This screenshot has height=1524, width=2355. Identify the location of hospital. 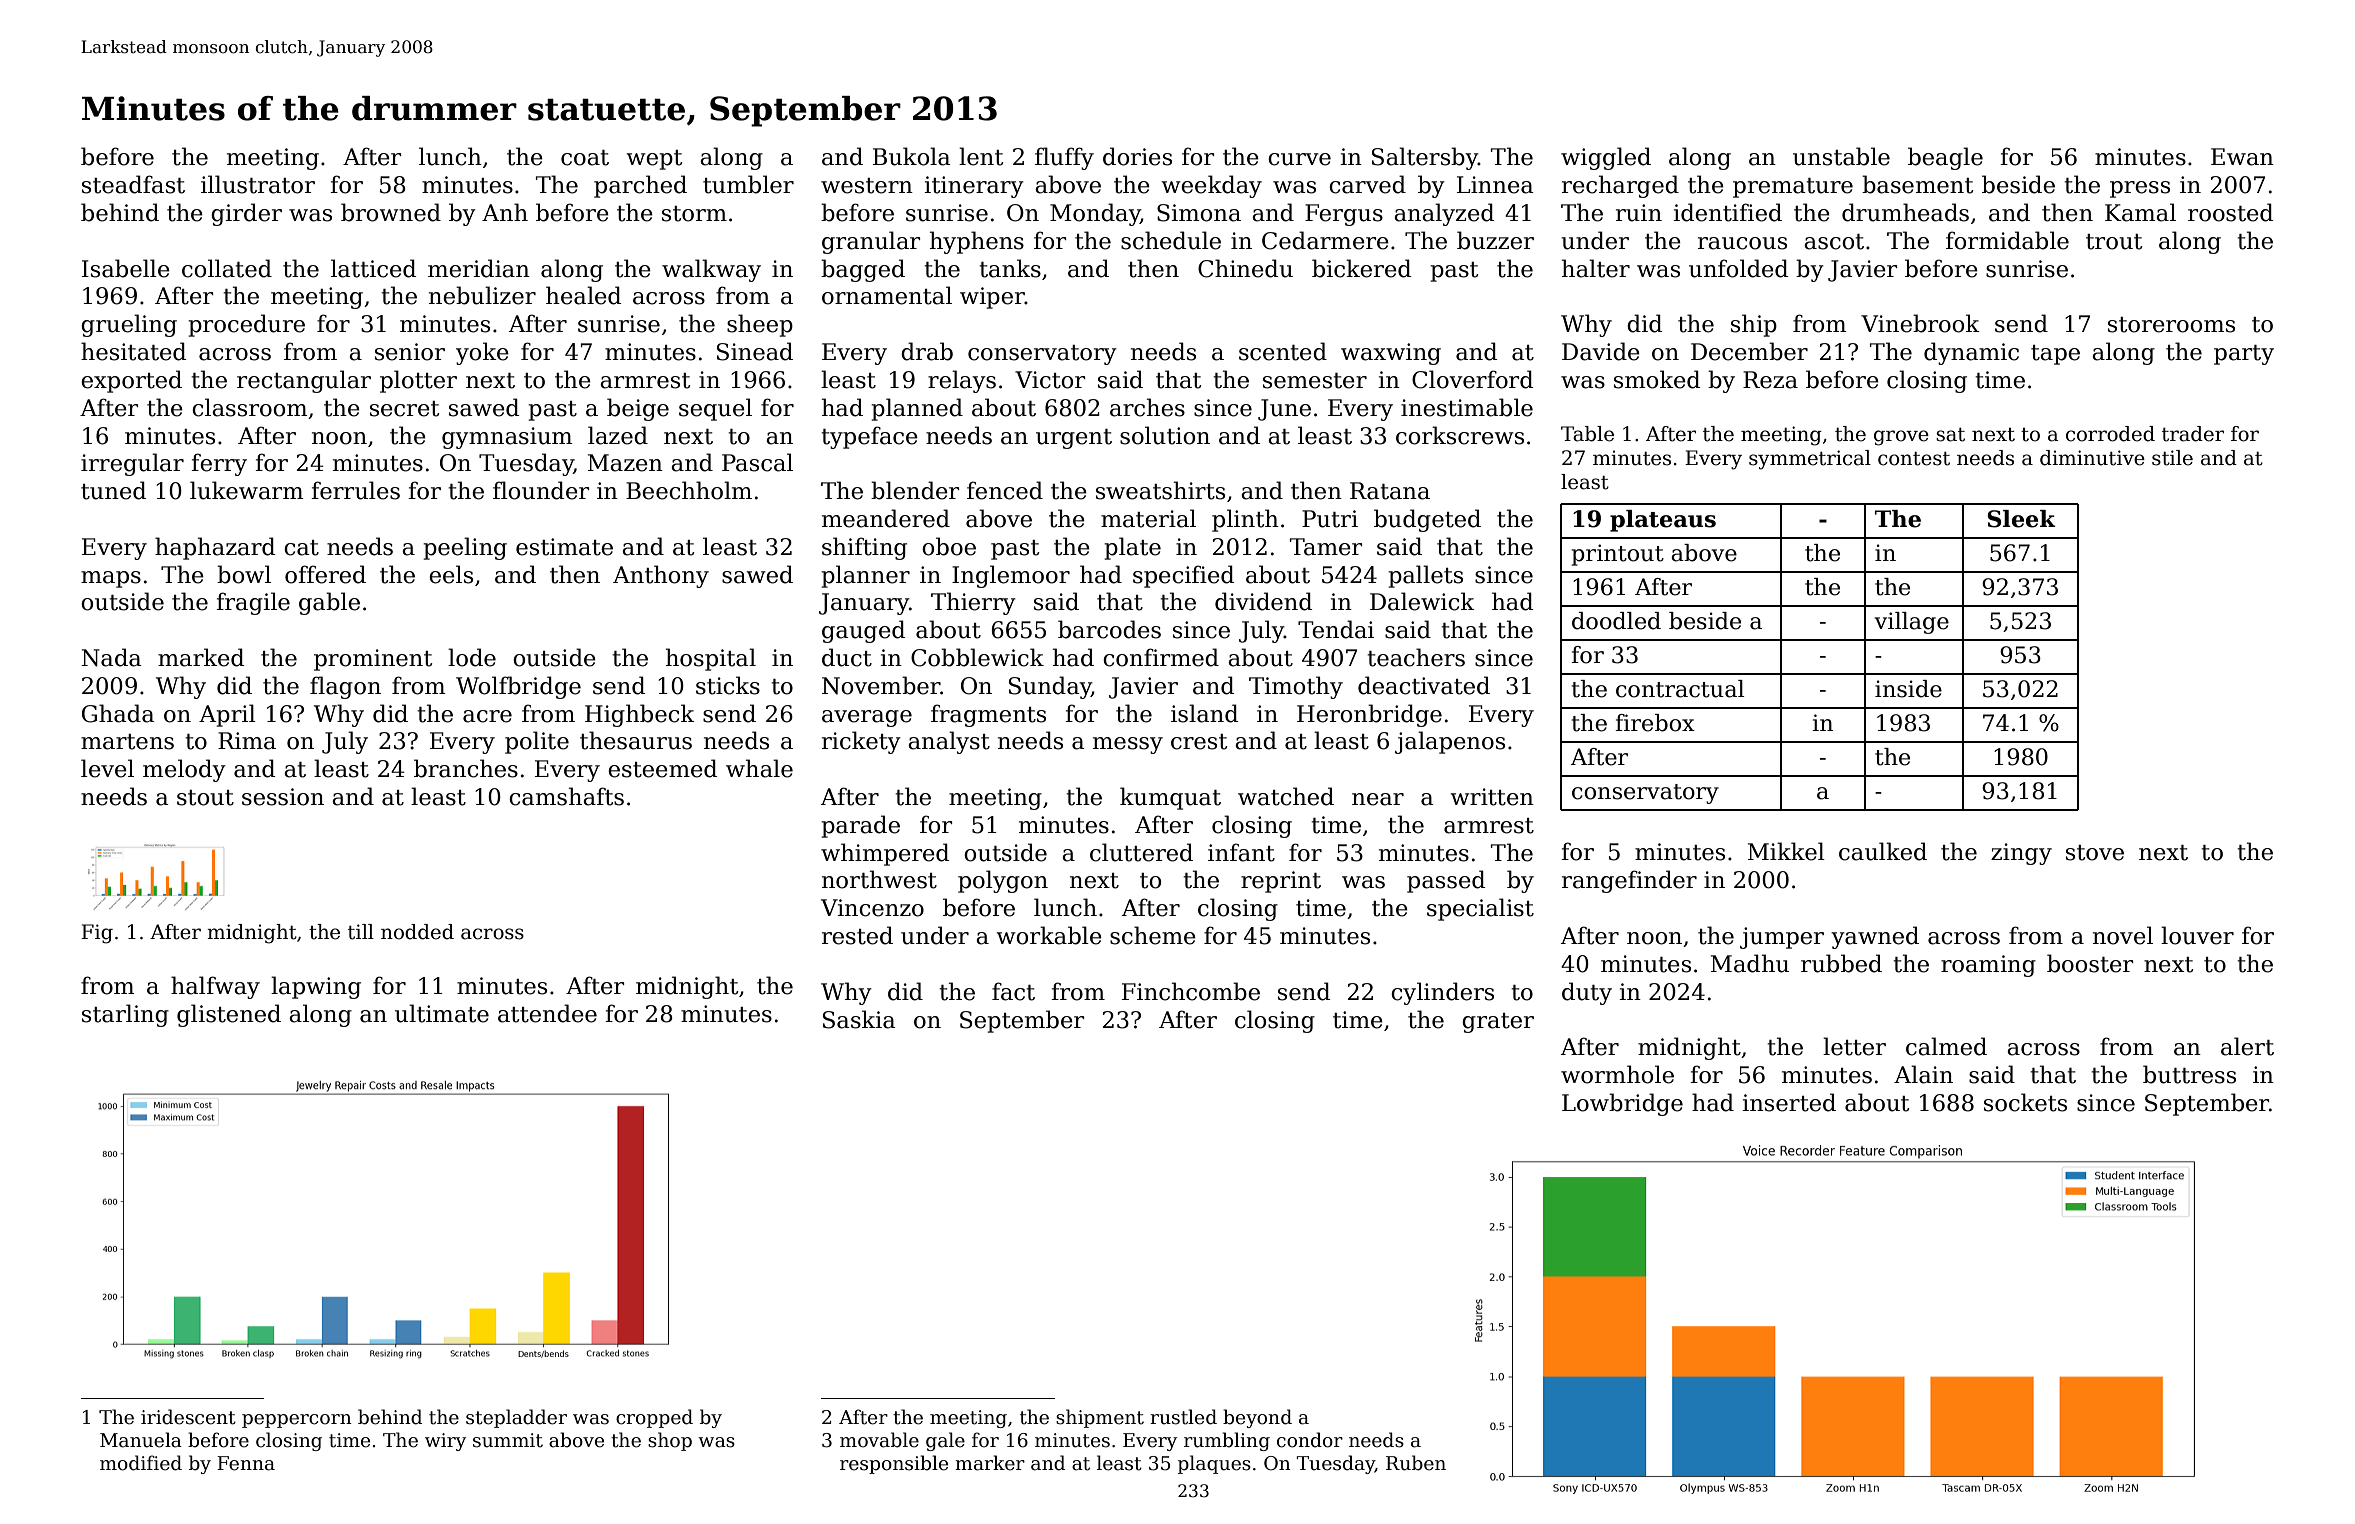
(711, 659).
